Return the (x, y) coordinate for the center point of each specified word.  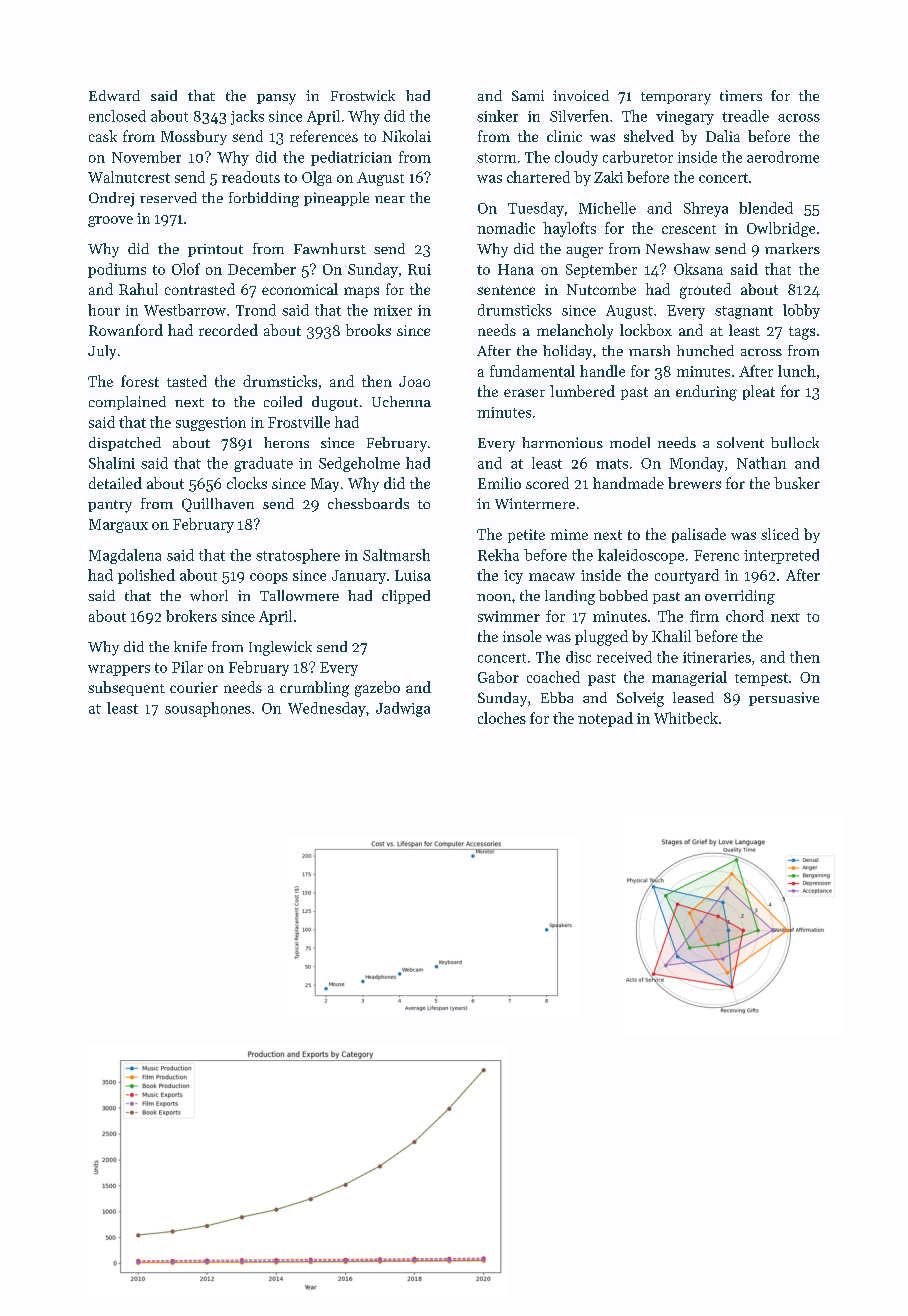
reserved (168, 197)
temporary (676, 98)
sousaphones (208, 709)
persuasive (784, 699)
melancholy (575, 331)
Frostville (299, 422)
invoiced (581, 95)
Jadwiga (403, 709)
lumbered (582, 391)
